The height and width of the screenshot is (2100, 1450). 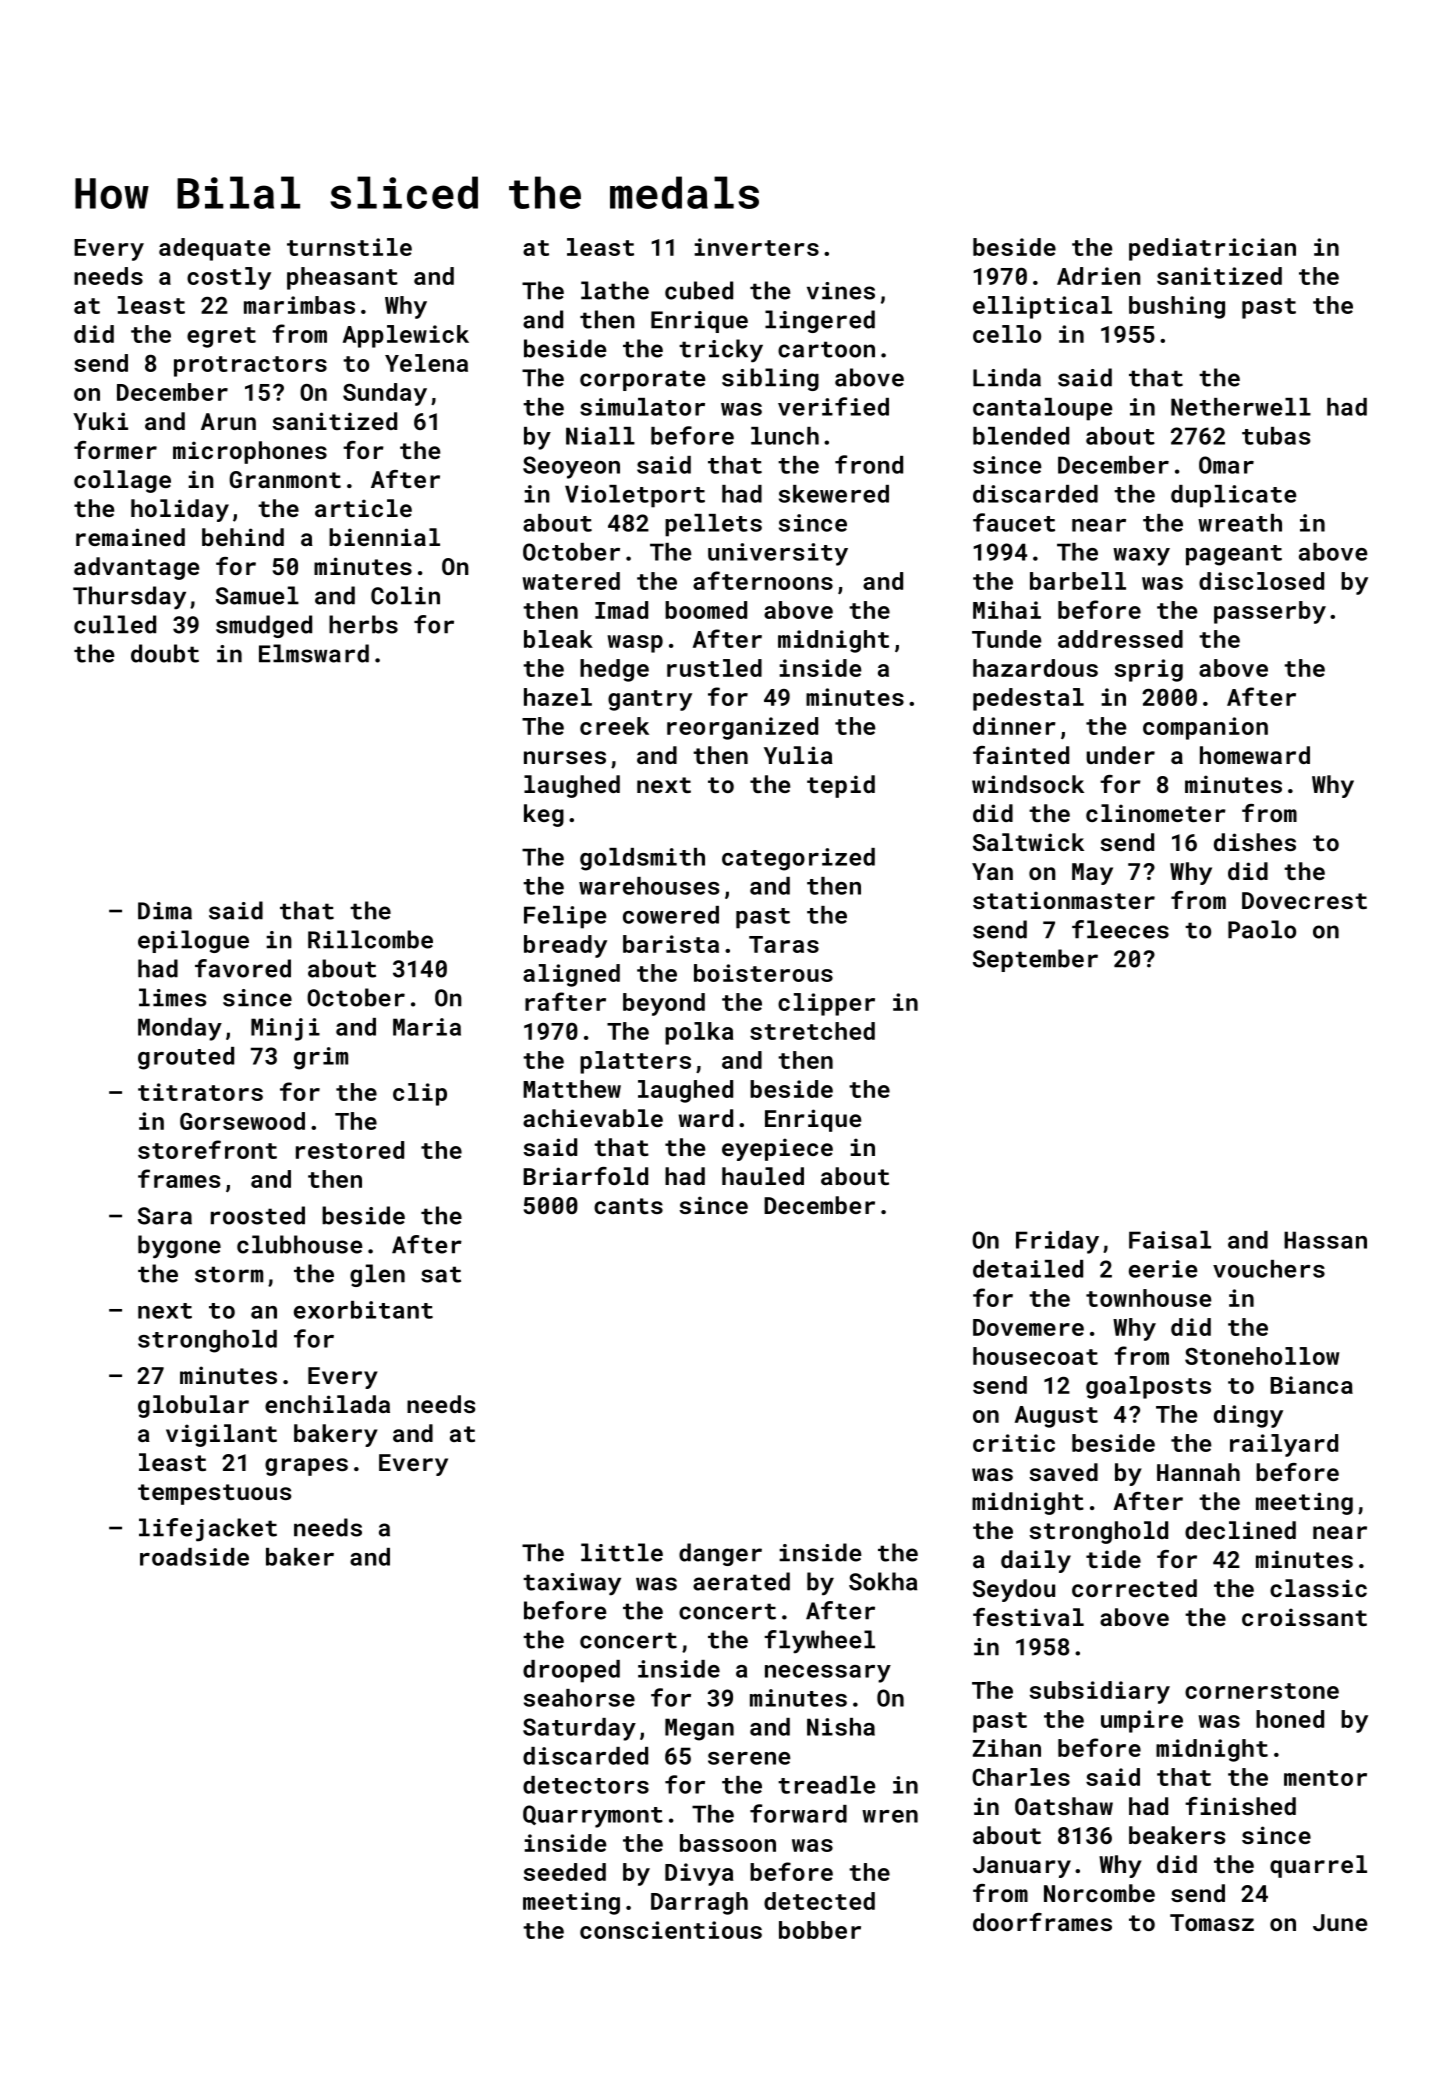 What do you see at coordinates (1212, 1922) in the screenshot?
I see `Tomasz` at bounding box center [1212, 1922].
